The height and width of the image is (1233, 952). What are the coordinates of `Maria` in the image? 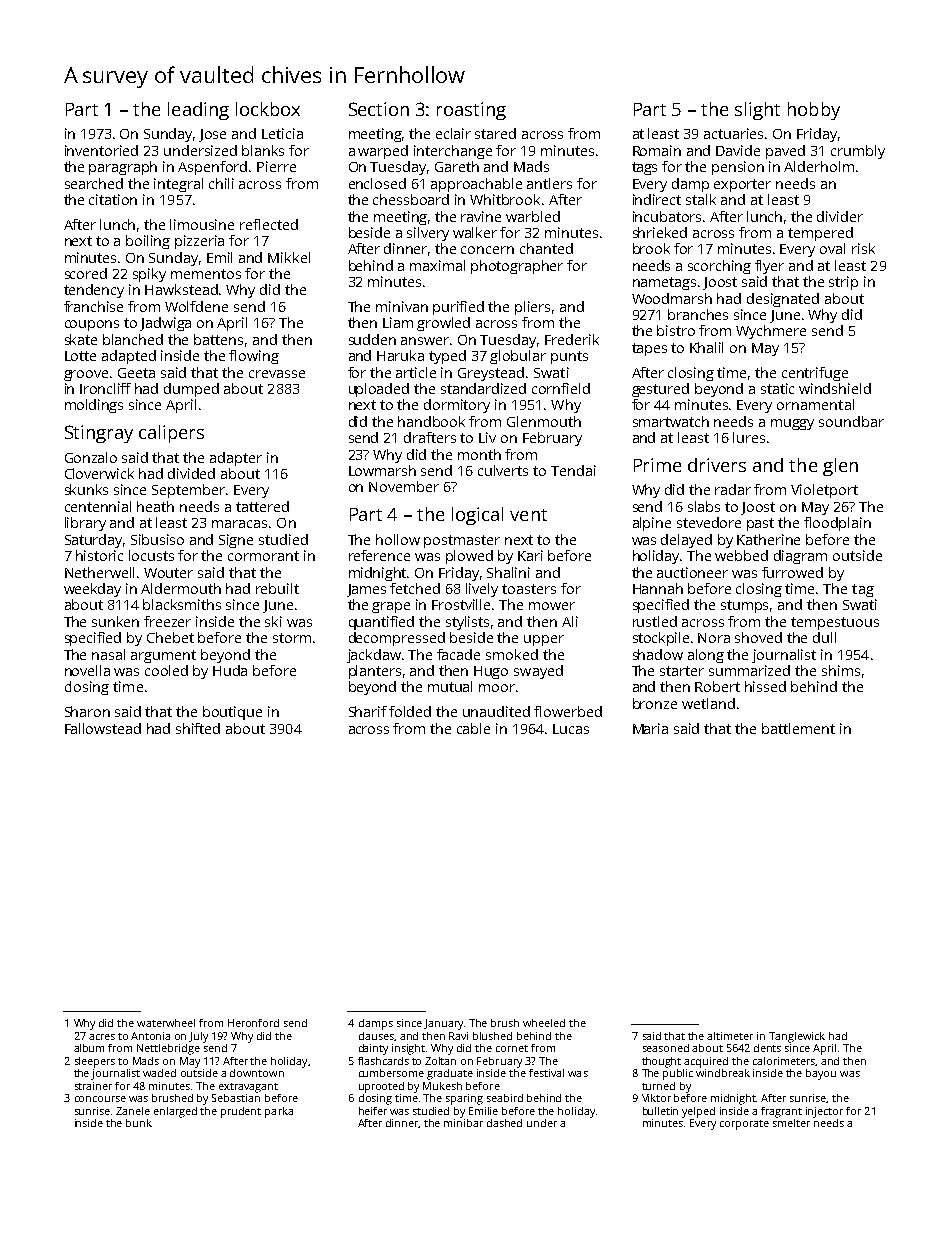 It's located at (650, 728).
